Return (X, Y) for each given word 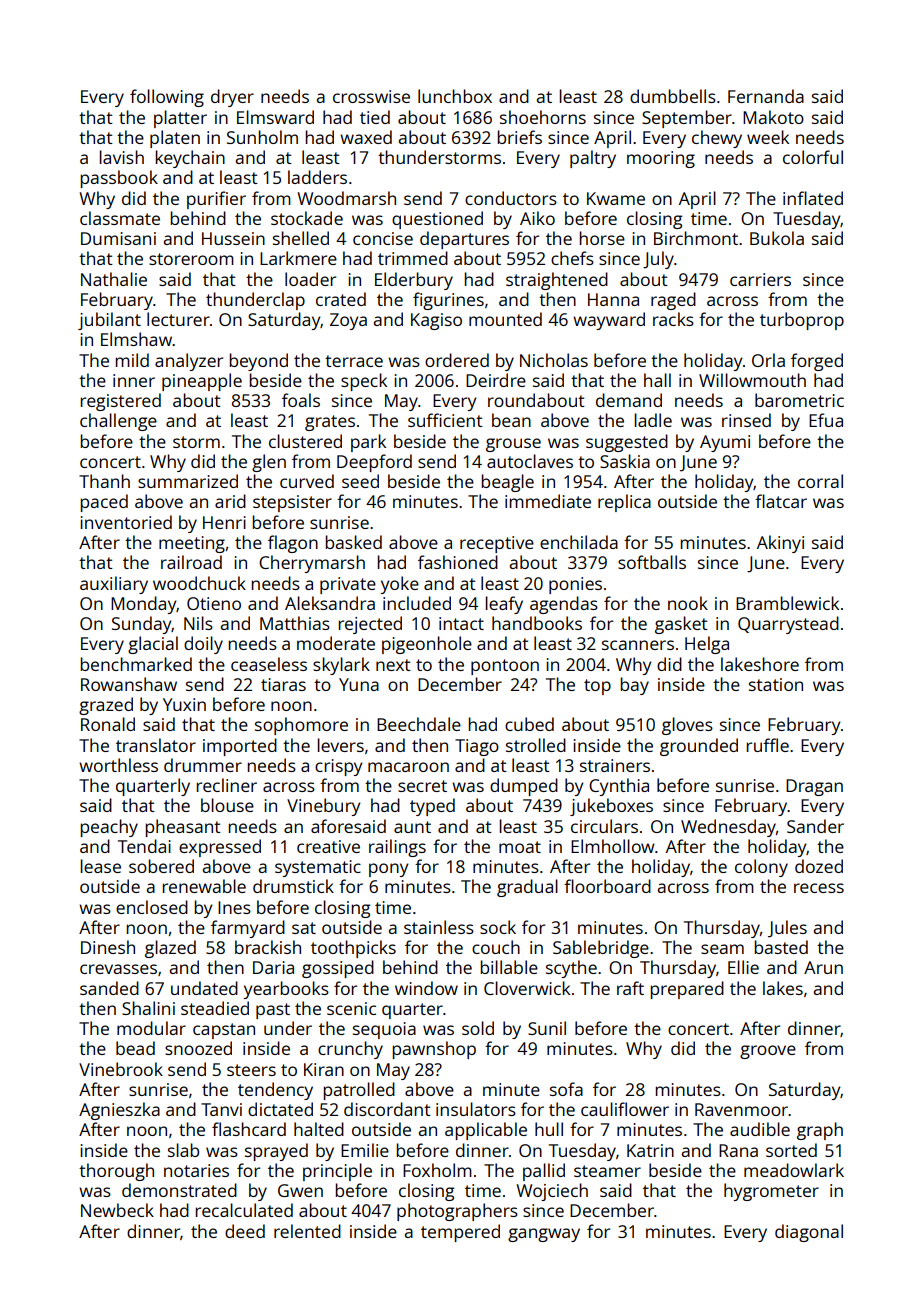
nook (688, 603)
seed (360, 481)
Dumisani (118, 238)
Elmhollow (613, 846)
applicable (486, 1131)
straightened (557, 281)
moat (520, 847)
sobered (161, 866)
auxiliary (114, 585)
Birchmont (696, 238)
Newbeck (117, 1210)
